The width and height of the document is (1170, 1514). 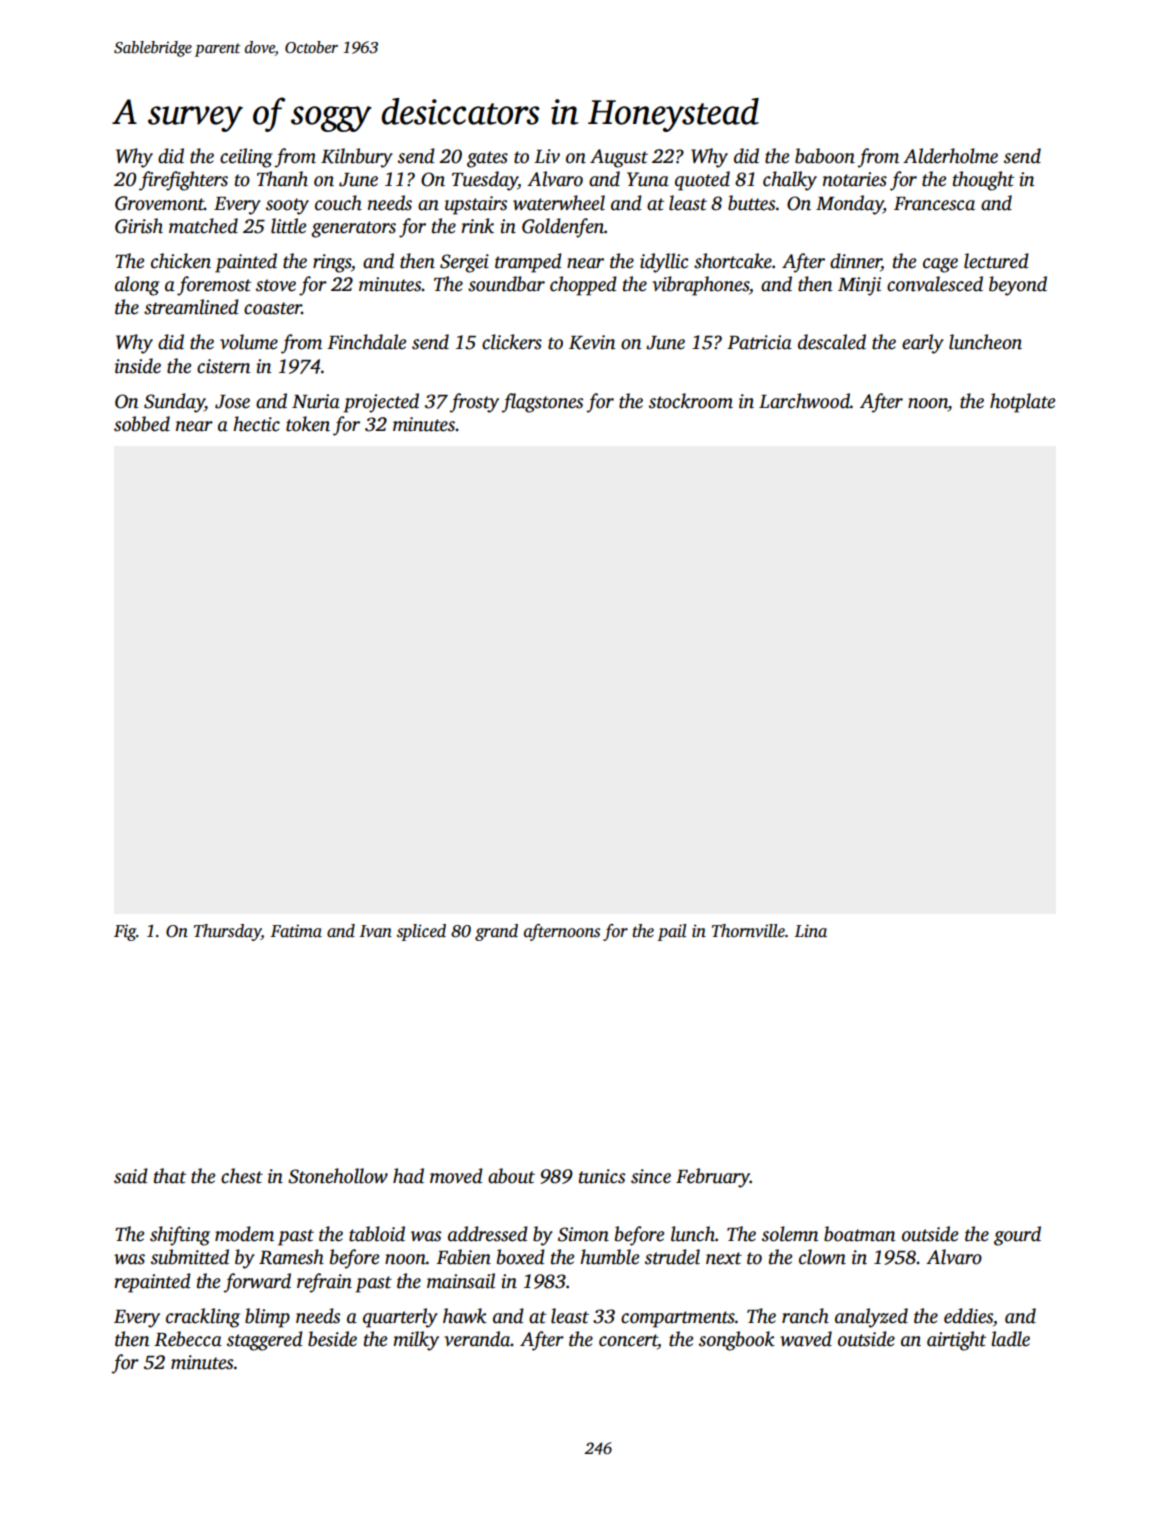 I want to click on waved, so click(x=806, y=1339).
